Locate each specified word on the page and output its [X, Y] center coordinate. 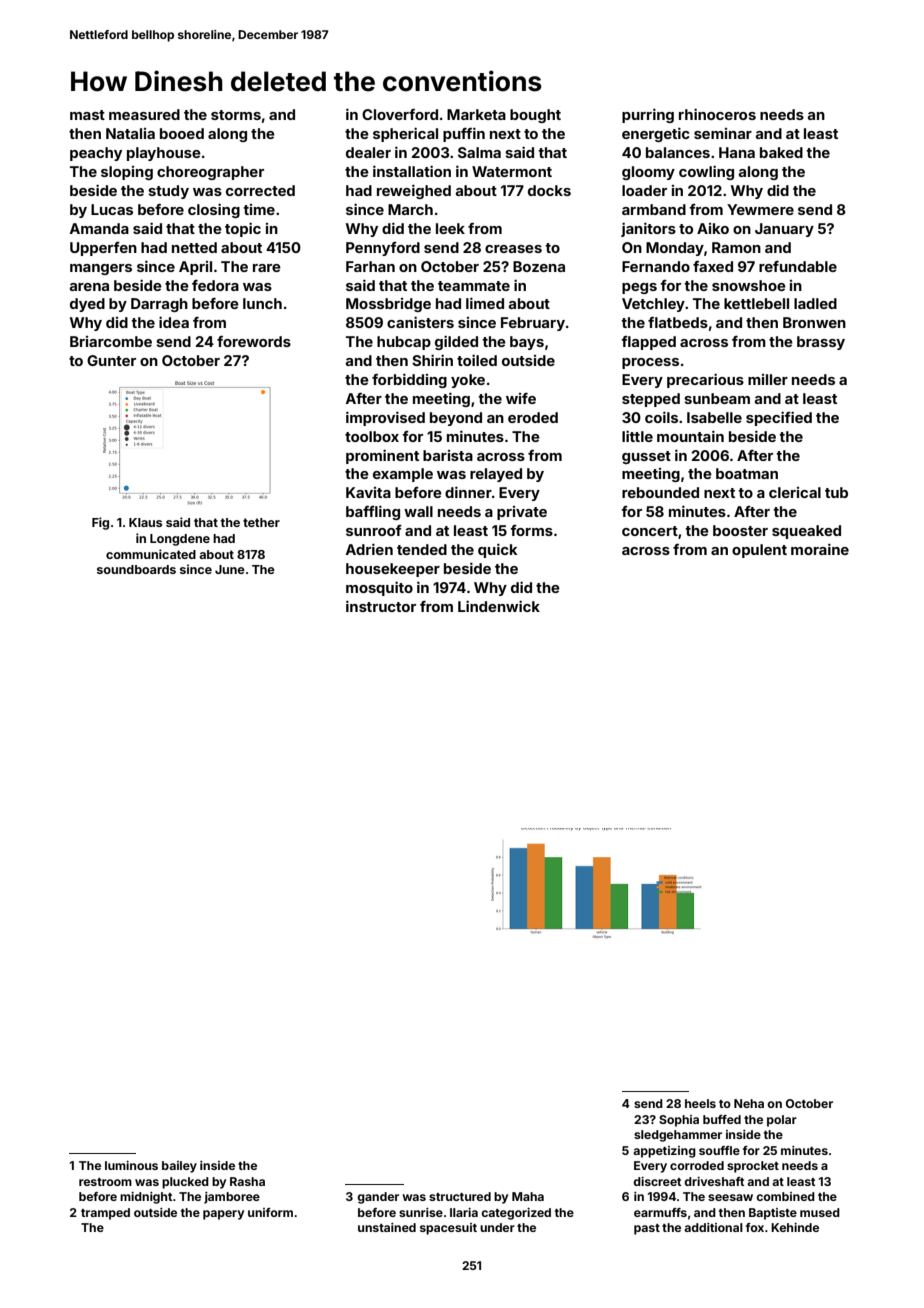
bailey [179, 1167]
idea [174, 322]
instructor [381, 606]
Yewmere [760, 209]
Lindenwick [499, 606]
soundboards [136, 569]
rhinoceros [717, 114]
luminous [131, 1165]
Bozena [539, 266]
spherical [405, 134]
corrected [260, 190]
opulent [759, 551]
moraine [820, 549]
